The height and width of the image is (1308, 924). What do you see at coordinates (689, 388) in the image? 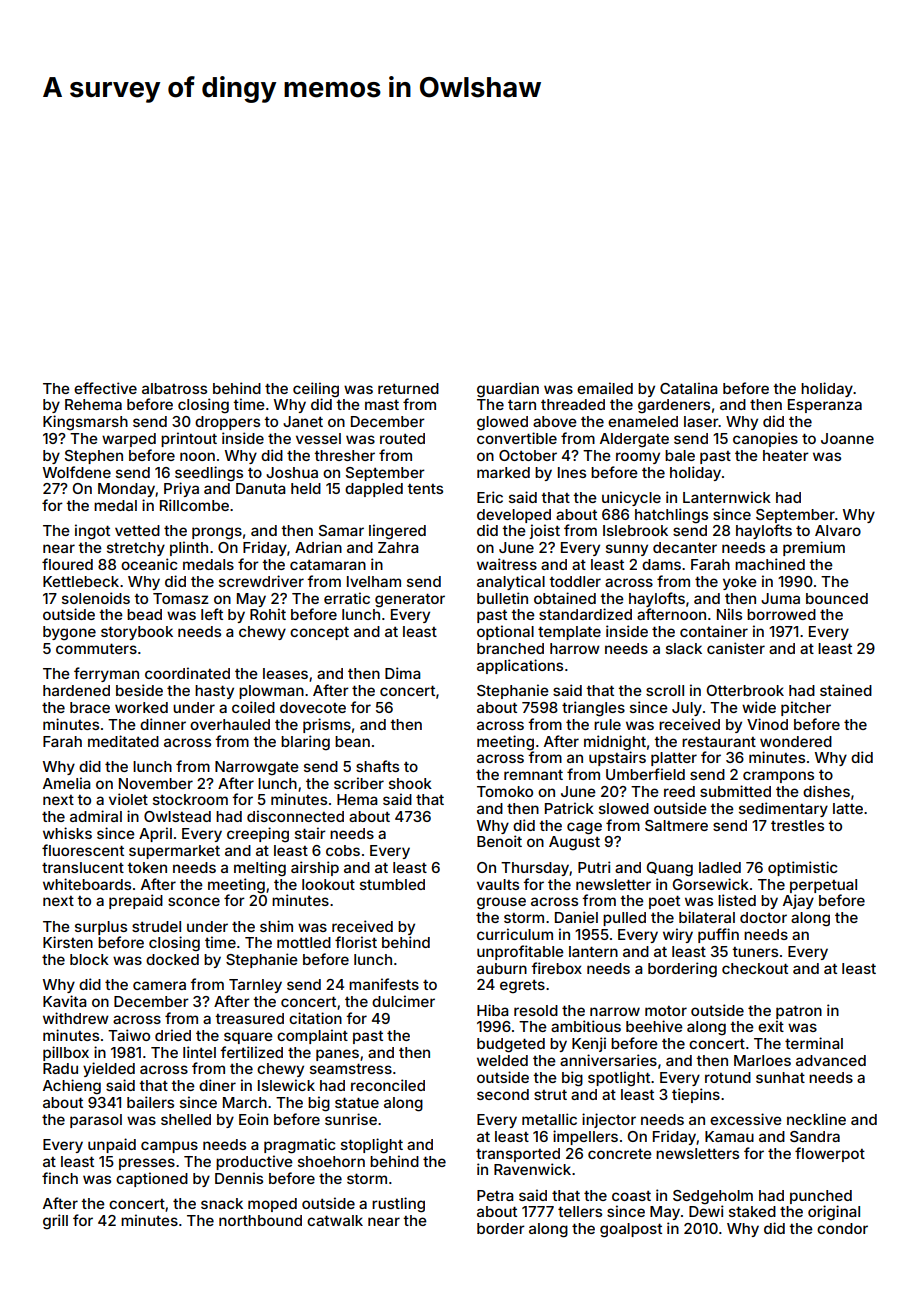
I see `Catalina` at bounding box center [689, 388].
